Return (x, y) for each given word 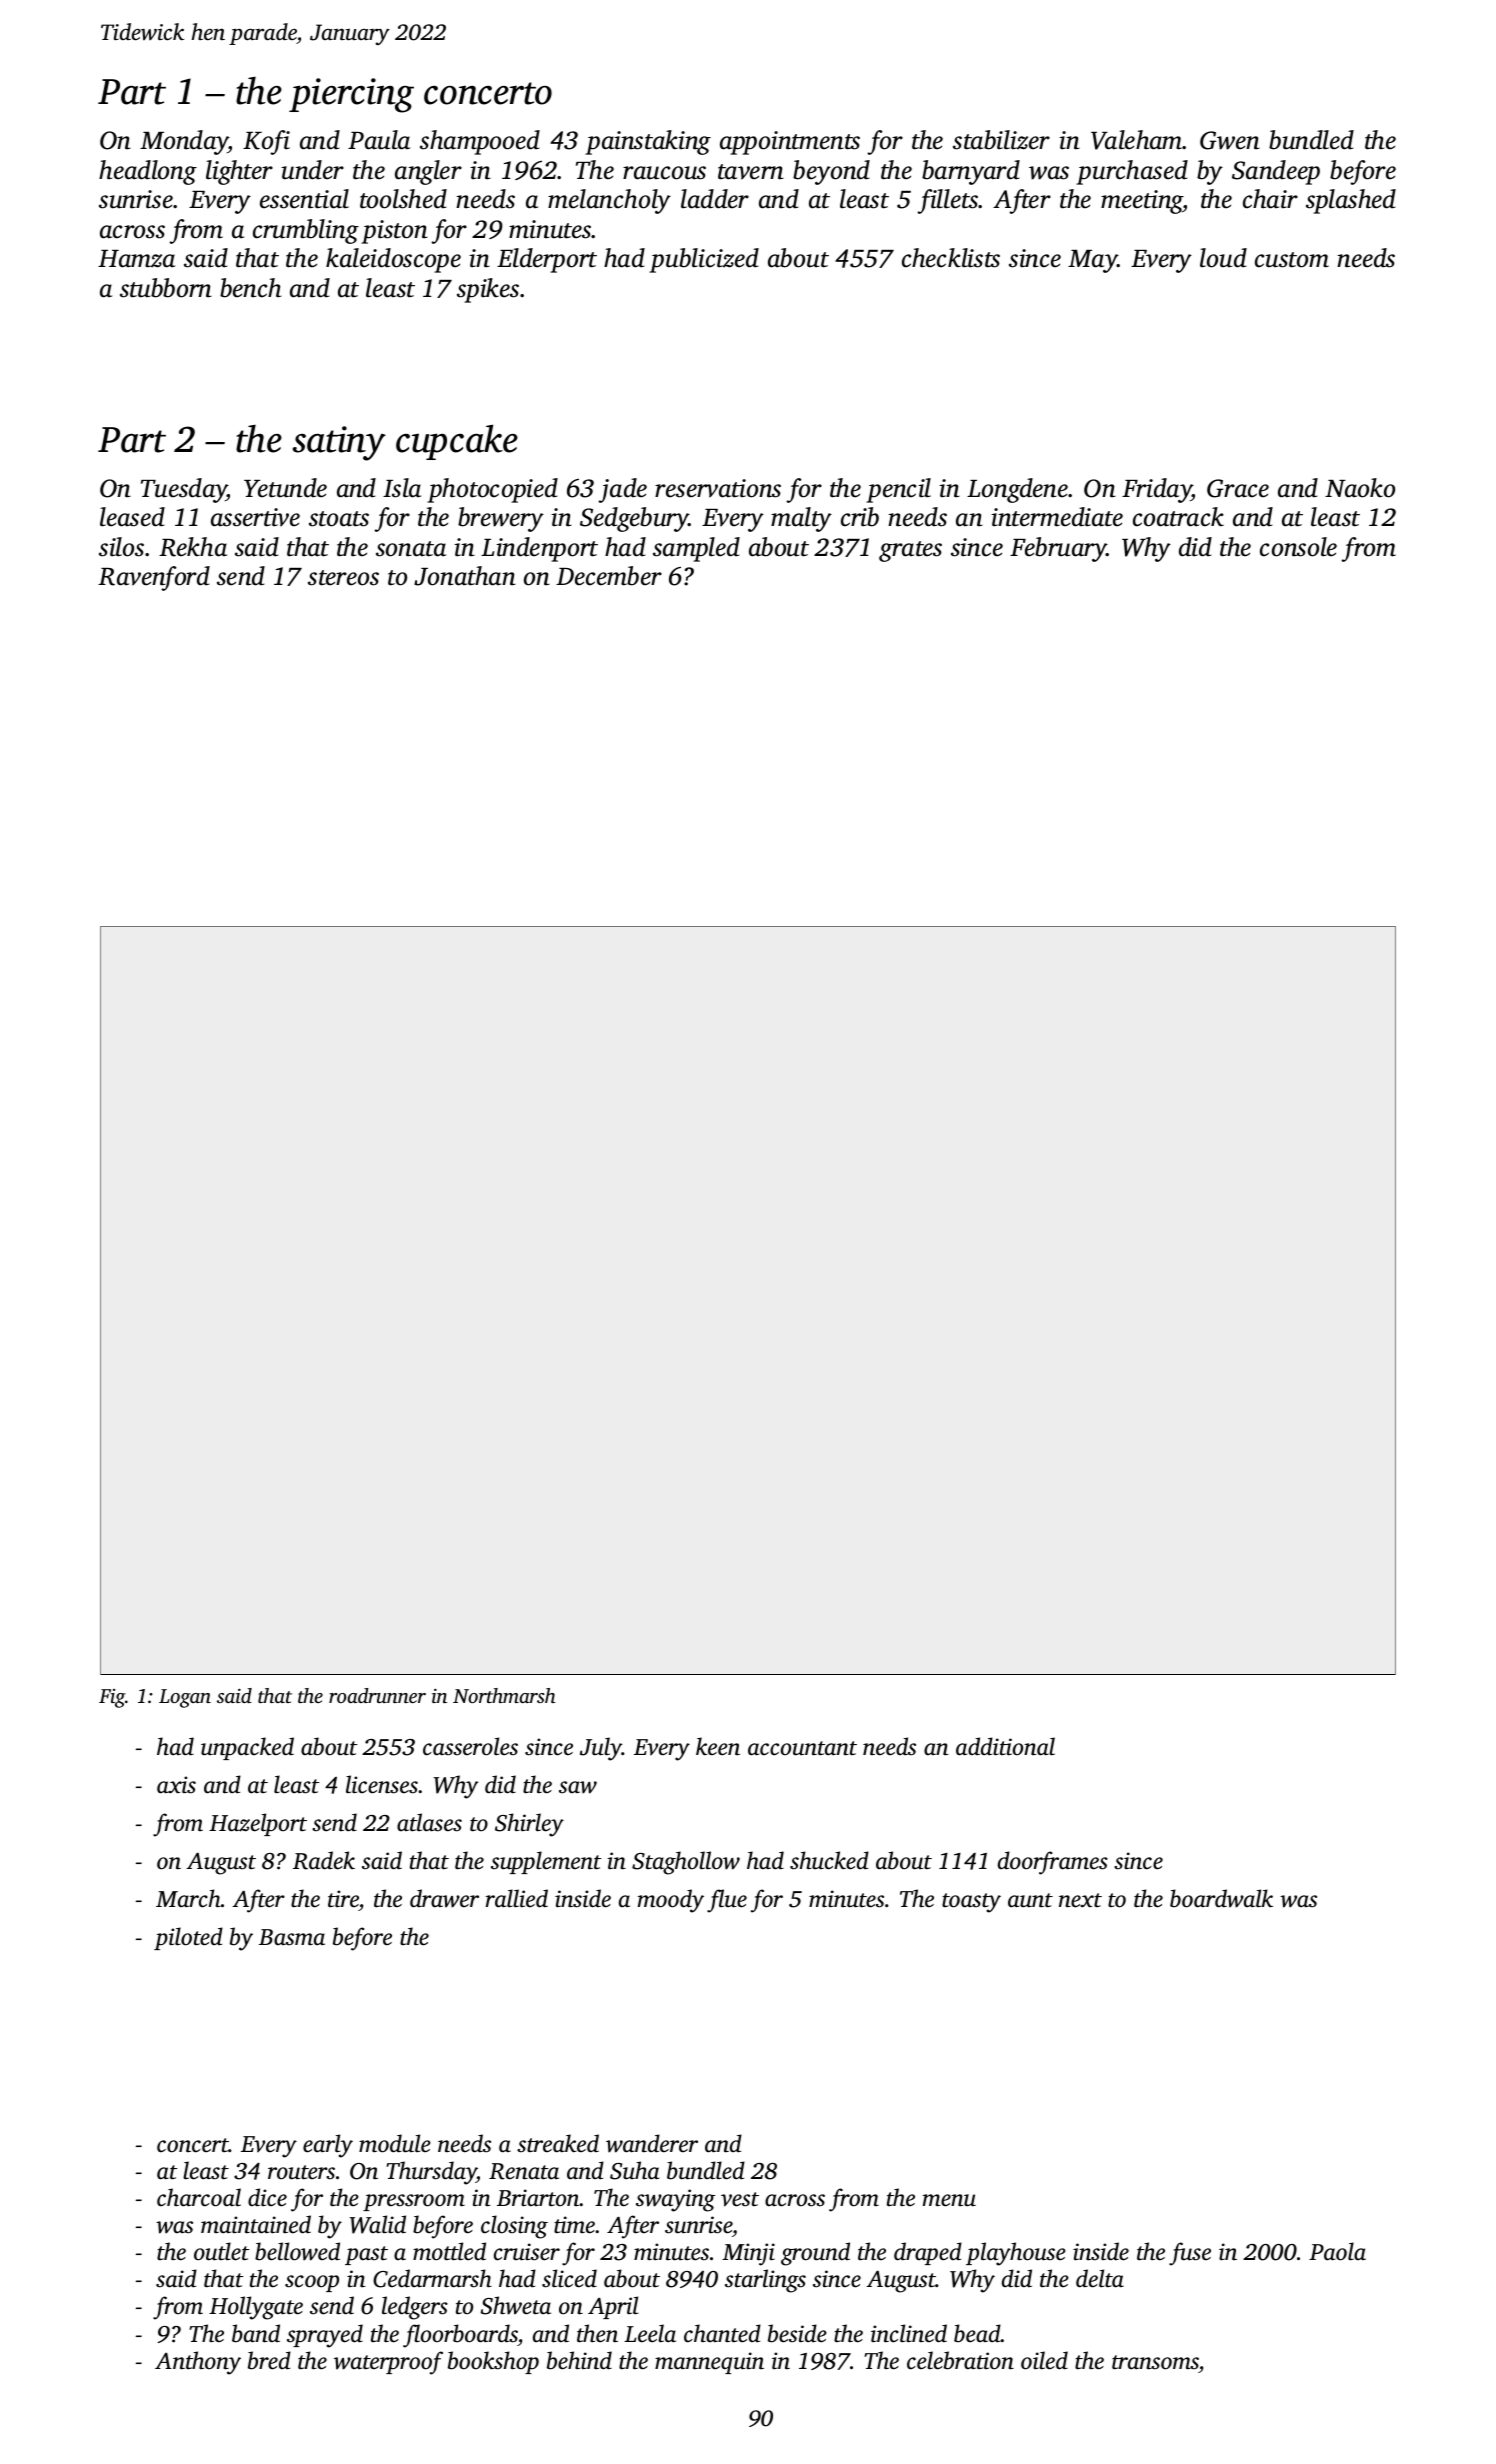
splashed (1351, 201)
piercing (351, 95)
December (609, 576)
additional (1005, 1746)
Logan (185, 1698)
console (1298, 547)
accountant (802, 1748)
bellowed (297, 2251)
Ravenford (154, 578)
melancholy (609, 201)
